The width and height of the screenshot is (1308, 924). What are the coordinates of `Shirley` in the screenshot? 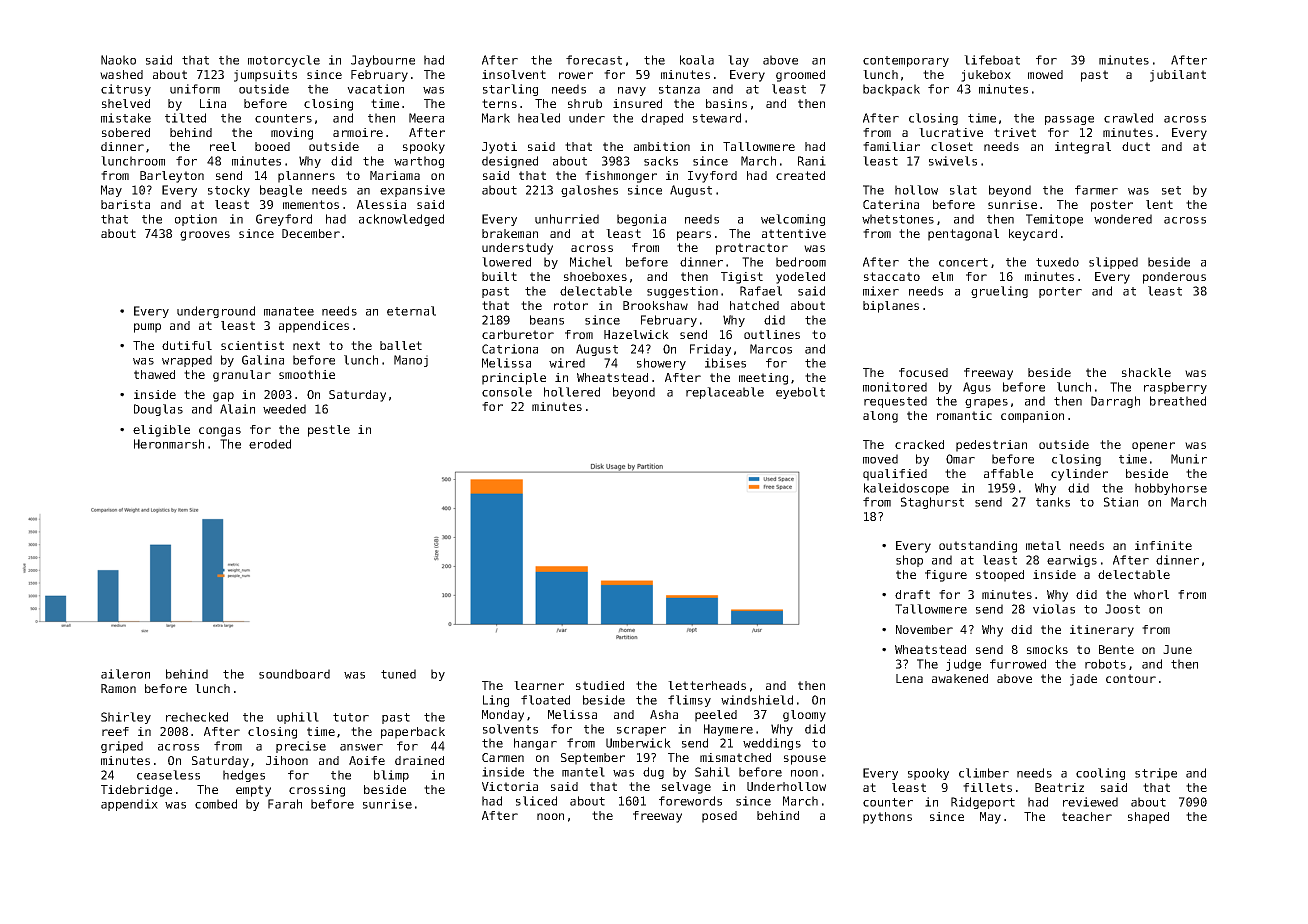 It's located at (126, 718).
